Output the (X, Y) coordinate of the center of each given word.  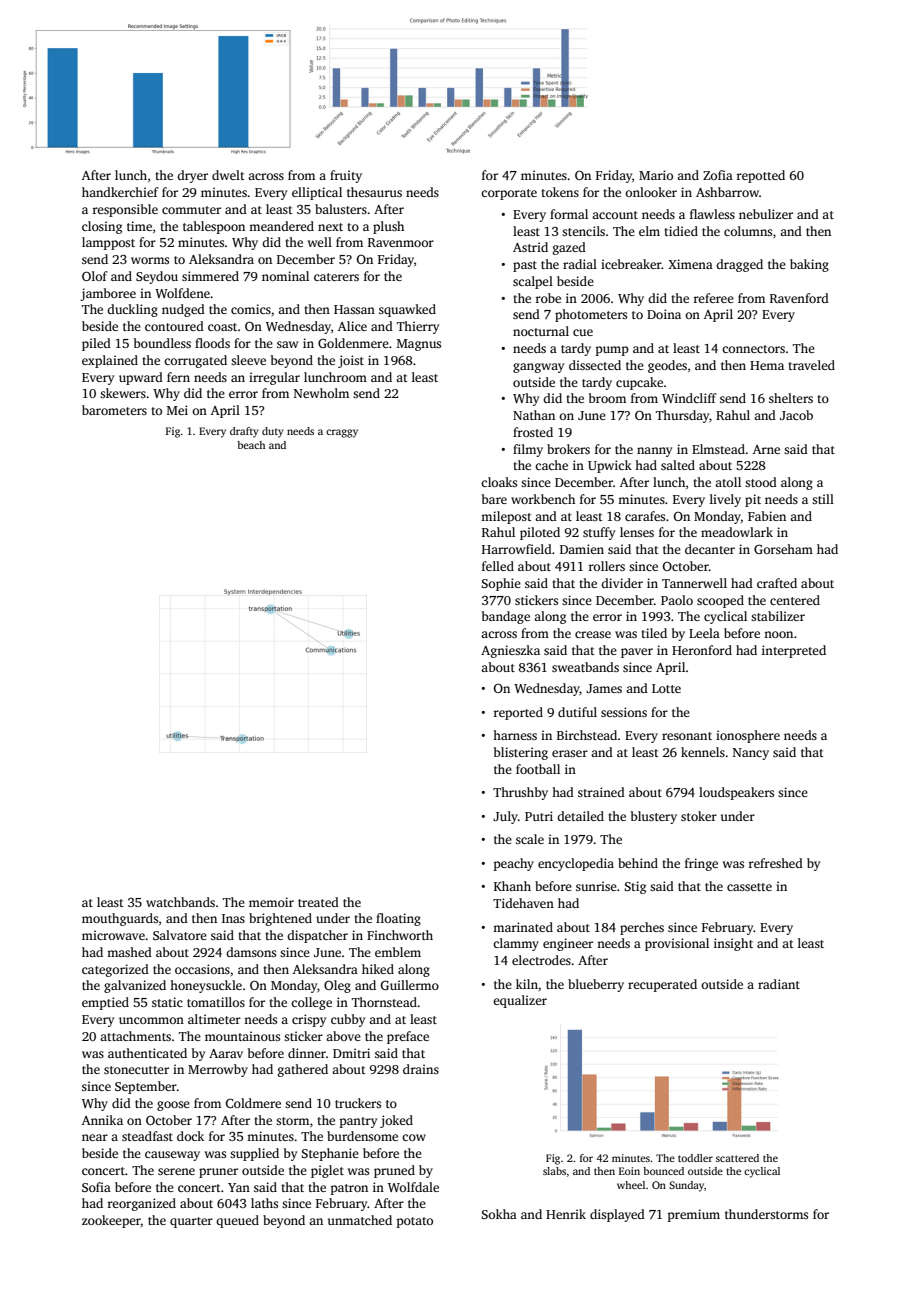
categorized (115, 970)
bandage (506, 617)
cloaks (499, 482)
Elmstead (718, 449)
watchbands (180, 902)
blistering (521, 753)
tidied (681, 231)
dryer (192, 176)
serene (176, 1171)
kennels (703, 752)
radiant (779, 984)
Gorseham (783, 549)
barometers (114, 410)
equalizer (520, 1001)
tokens (560, 192)
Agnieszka (510, 651)
